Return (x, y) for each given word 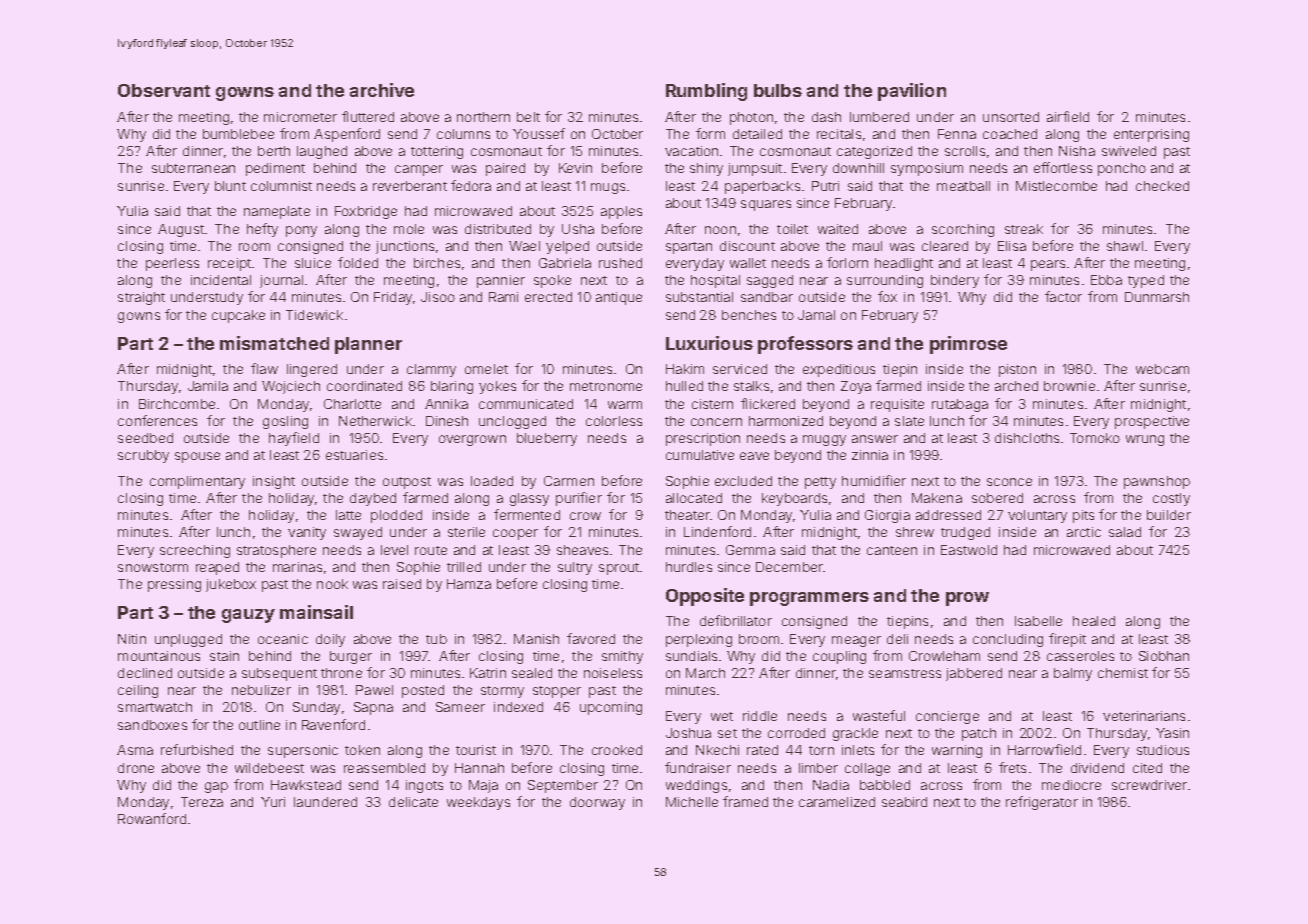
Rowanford (152, 818)
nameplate (277, 212)
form (710, 133)
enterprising (1151, 135)
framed (745, 801)
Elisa (1012, 246)
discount (747, 246)
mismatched (274, 343)
